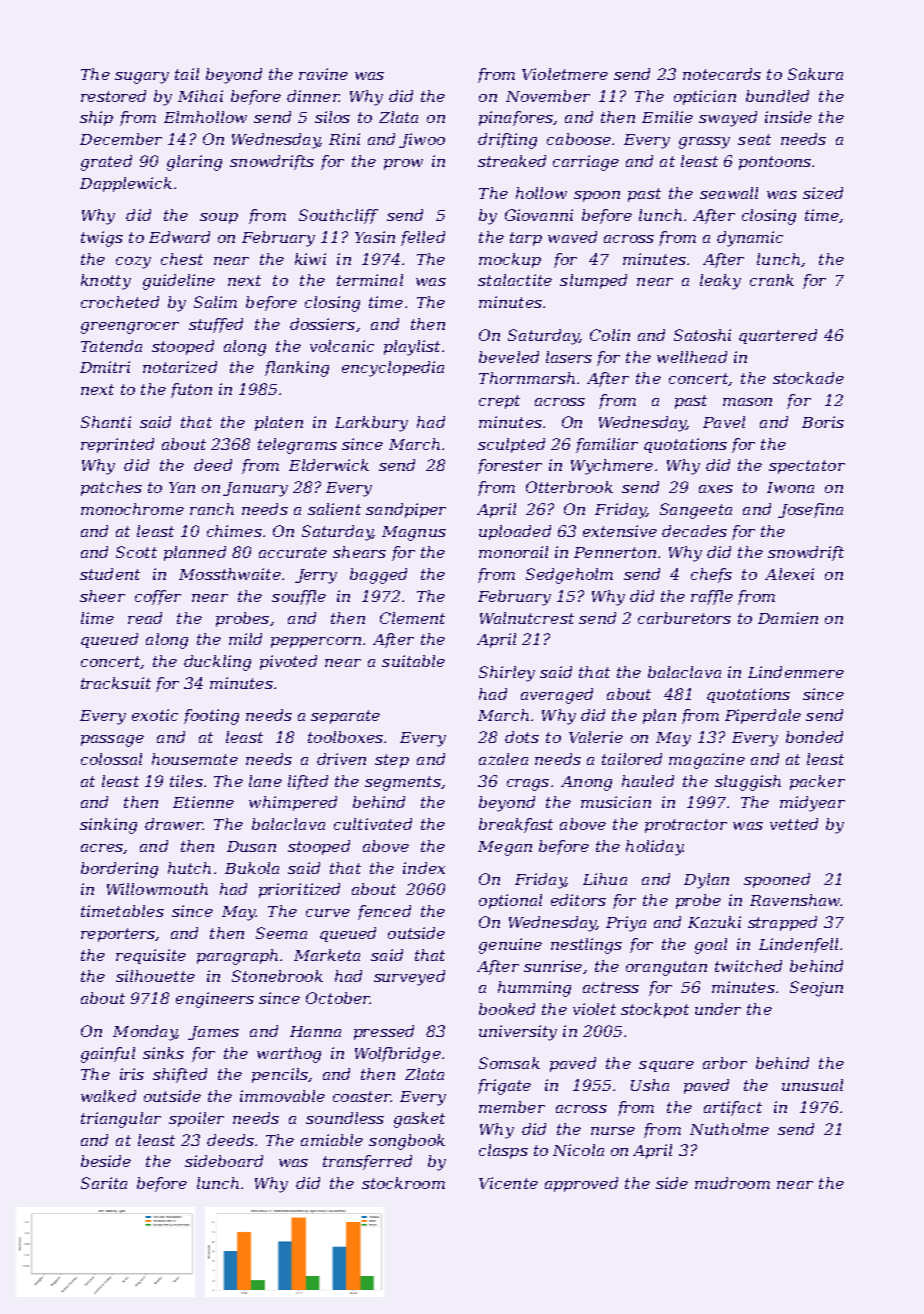 Image resolution: width=924 pixels, height=1314 pixels. Describe the element at coordinates (96, 118) in the screenshot. I see `ship` at that location.
